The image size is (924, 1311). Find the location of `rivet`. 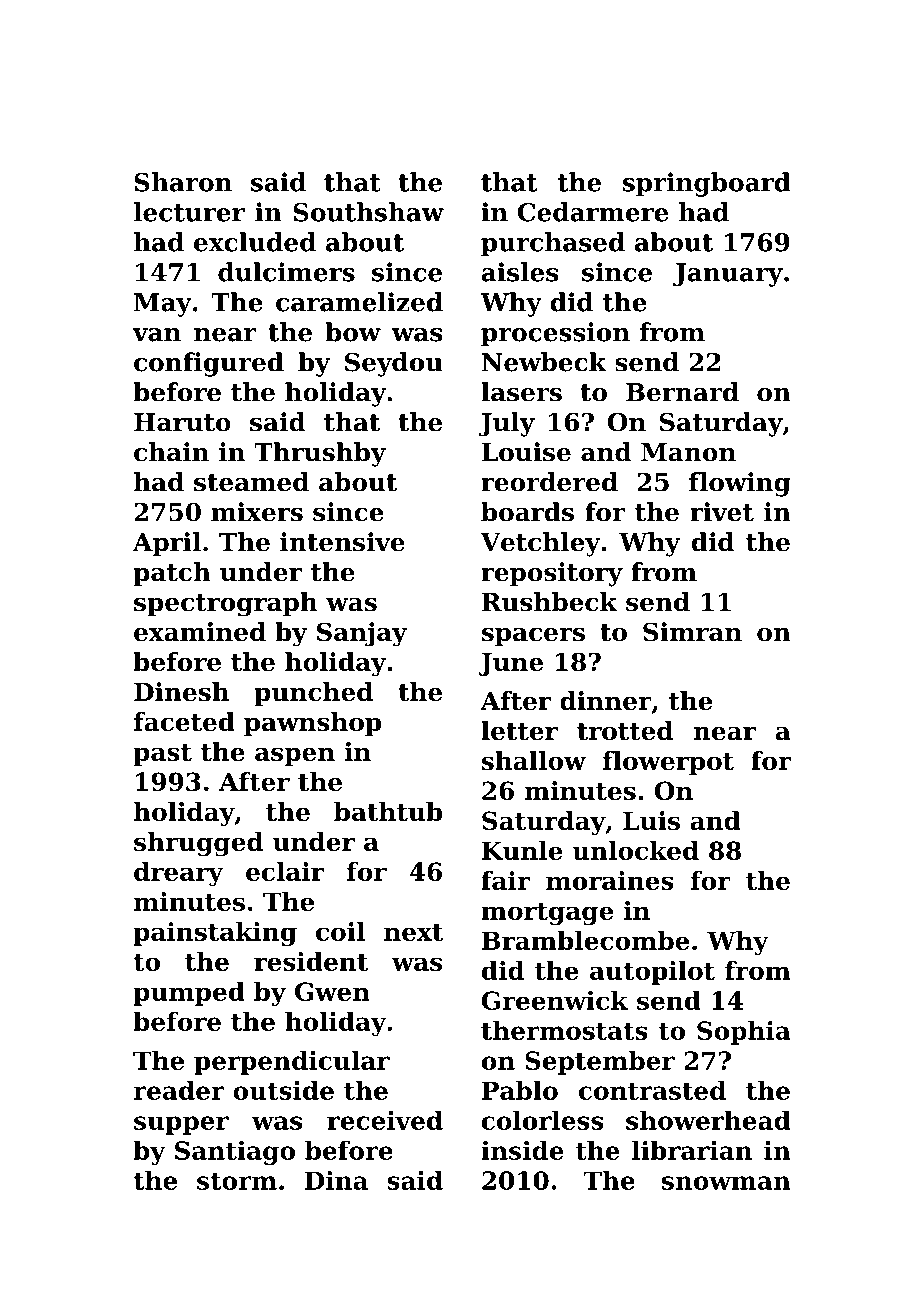

rivet is located at coordinates (722, 512).
